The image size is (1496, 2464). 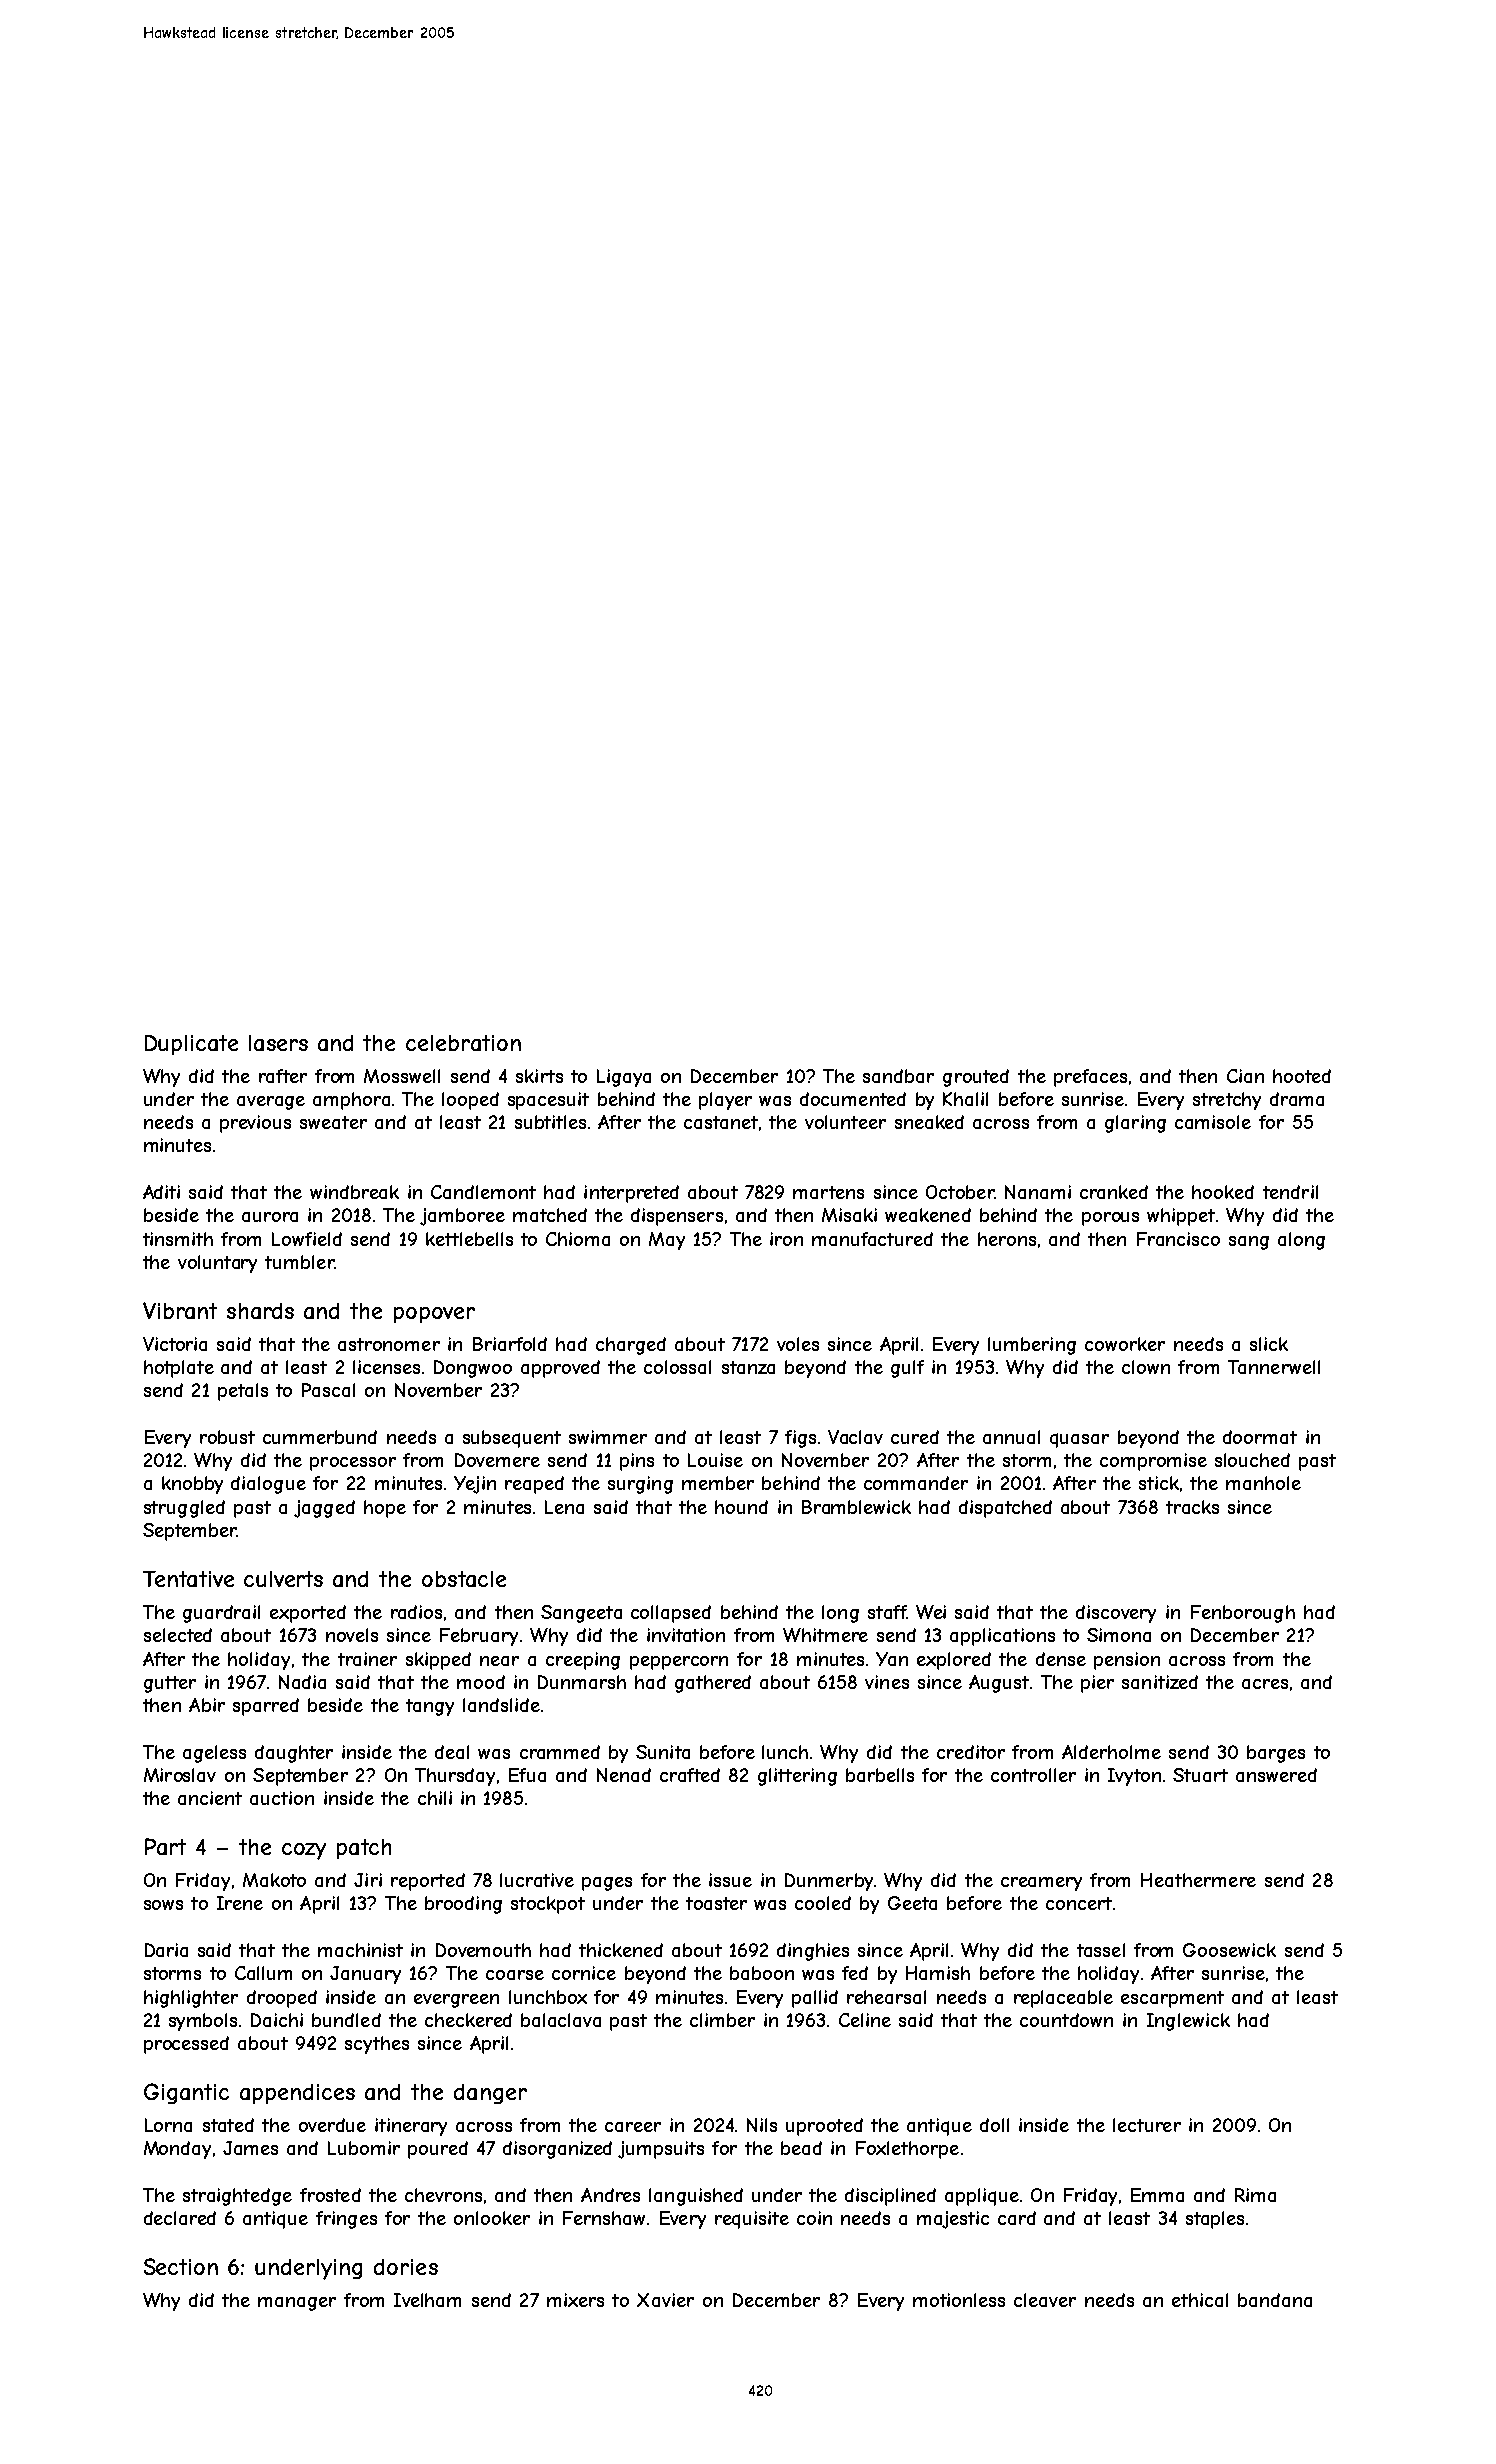 I want to click on machinist, so click(x=360, y=1950).
